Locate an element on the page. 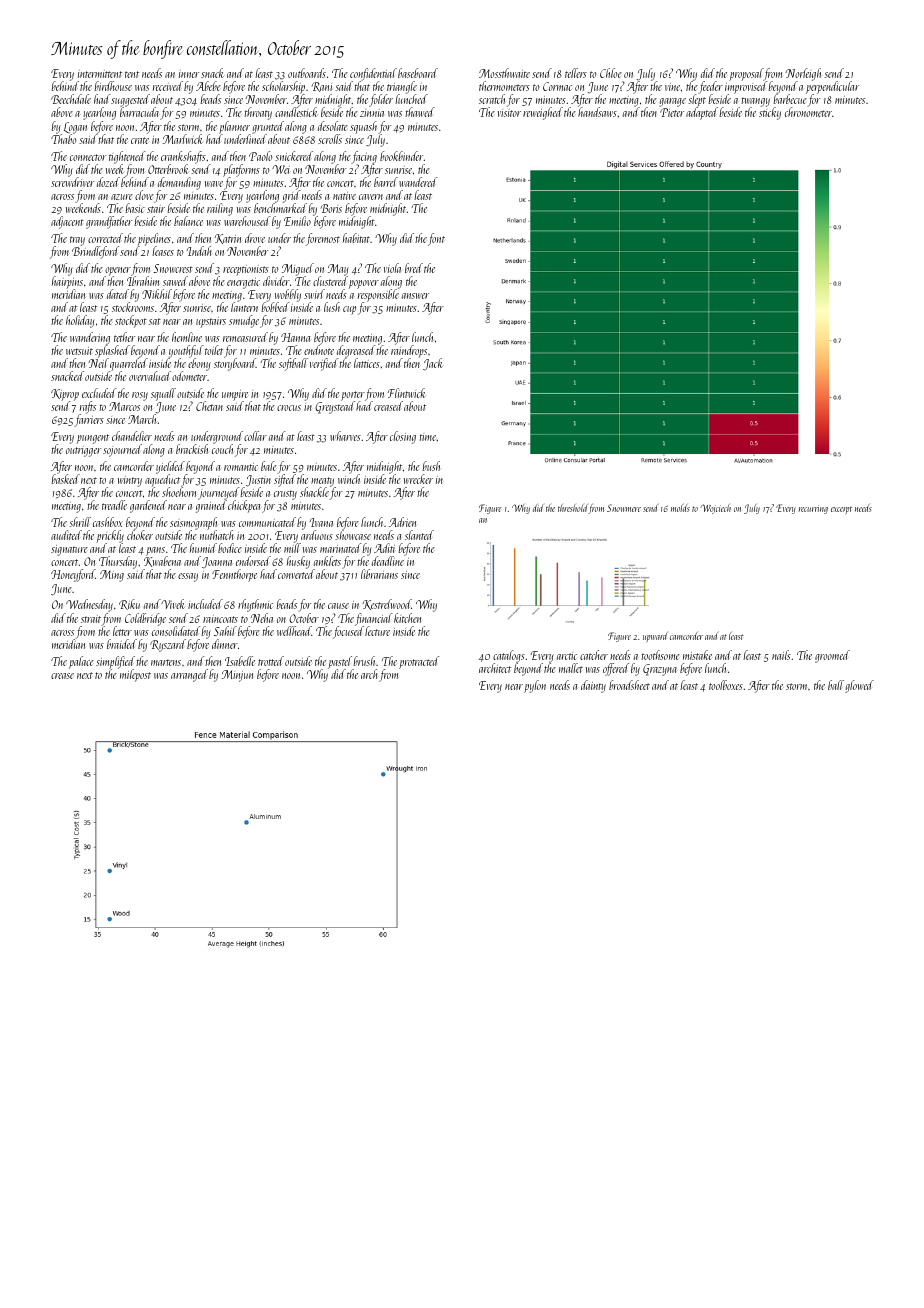  Jack is located at coordinates (433, 365).
